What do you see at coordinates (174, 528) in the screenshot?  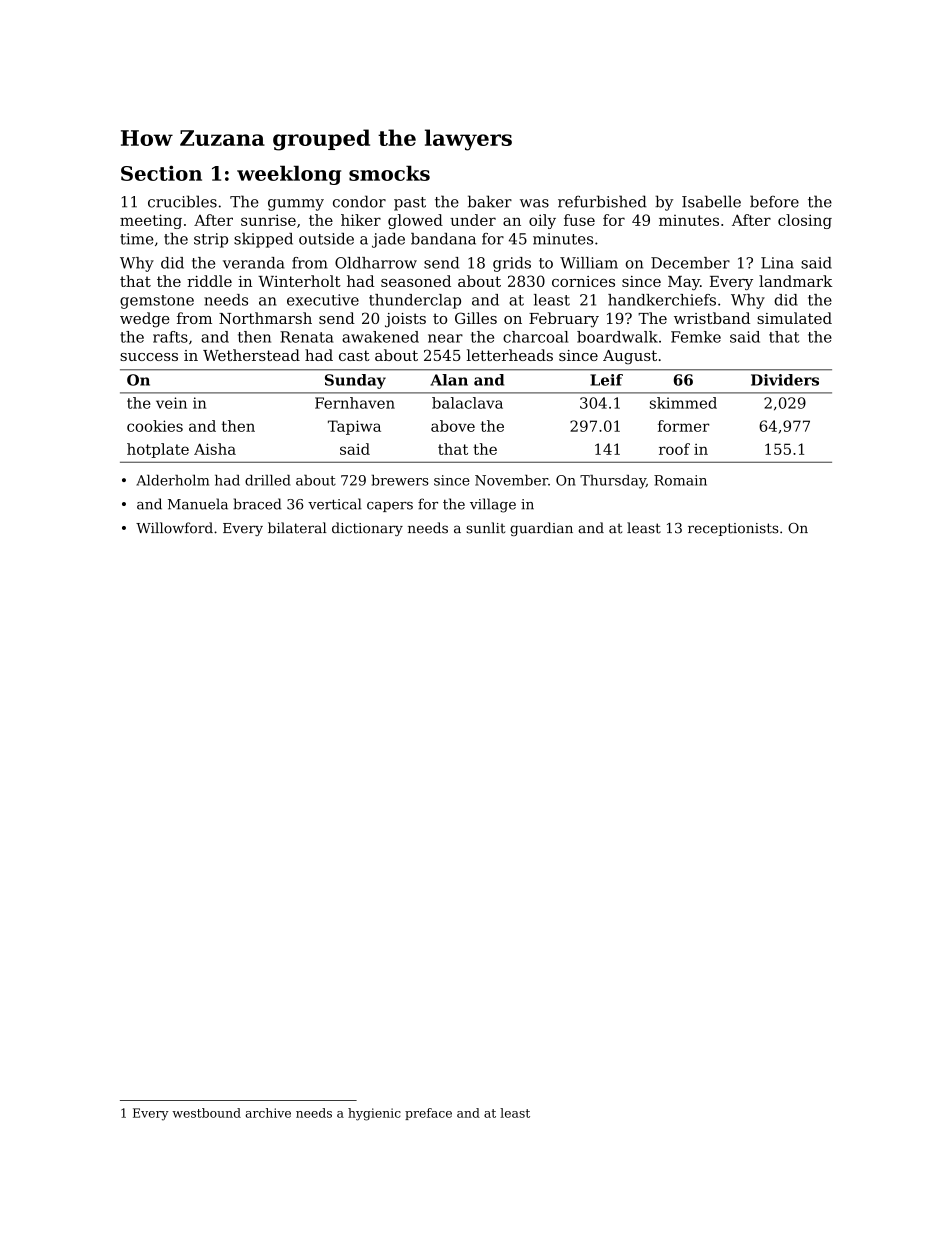 I see `Willowford` at bounding box center [174, 528].
